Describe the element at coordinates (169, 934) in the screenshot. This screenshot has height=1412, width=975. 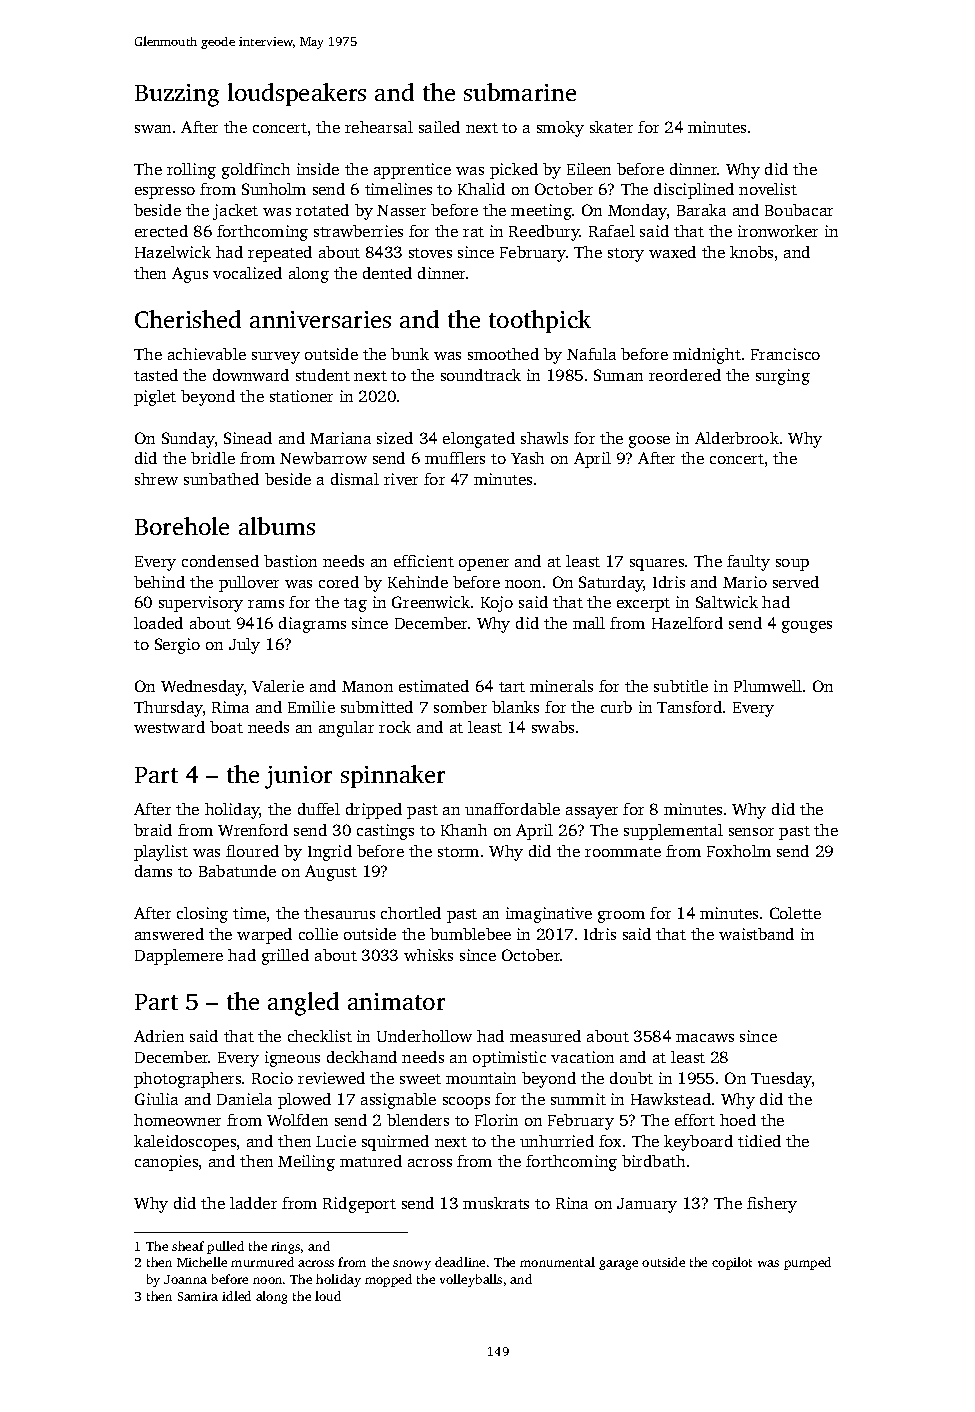
I see `answered` at that location.
